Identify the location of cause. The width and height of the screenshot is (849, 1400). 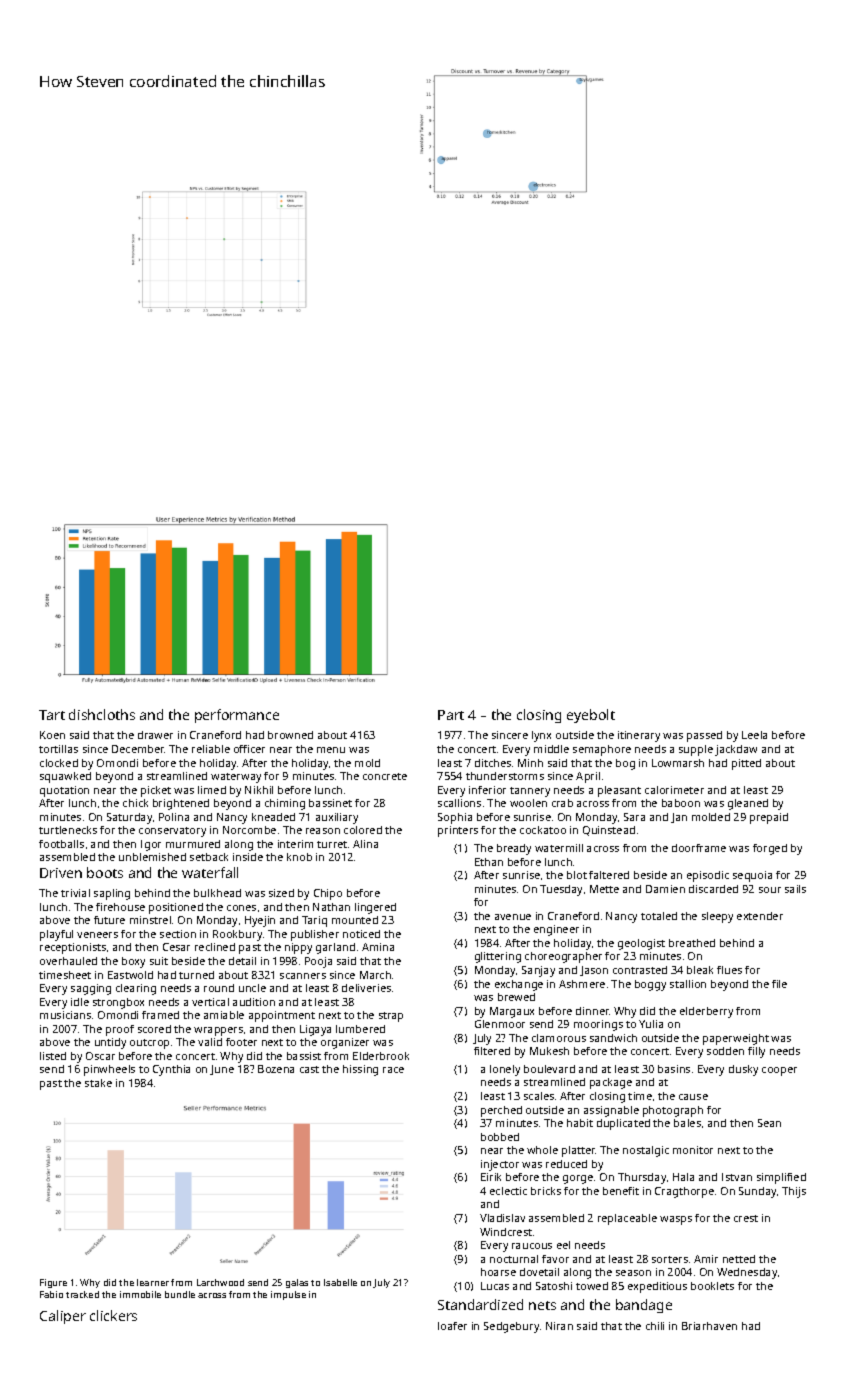
(693, 1097).
